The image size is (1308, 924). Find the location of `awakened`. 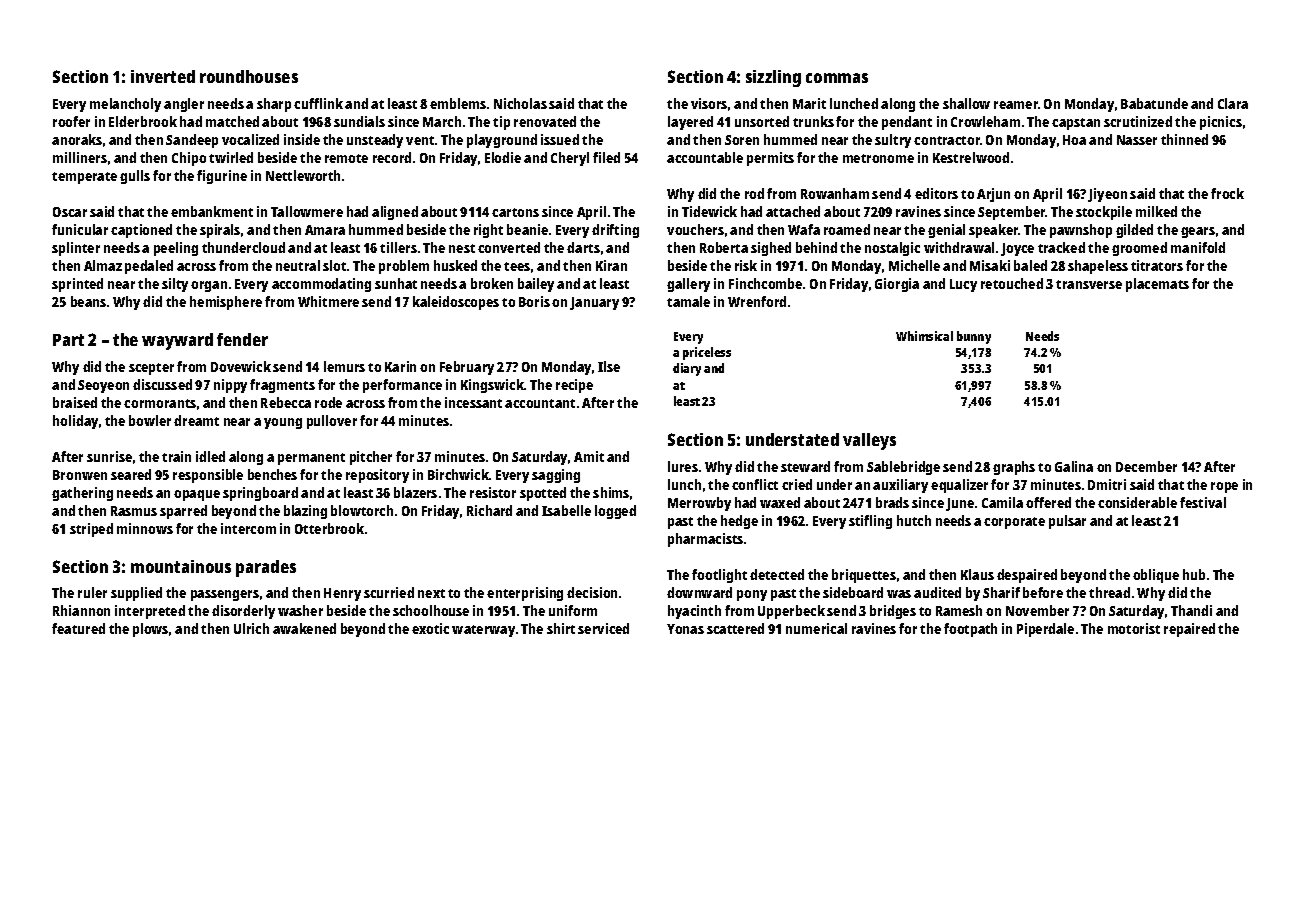

awakened is located at coordinates (304, 628).
